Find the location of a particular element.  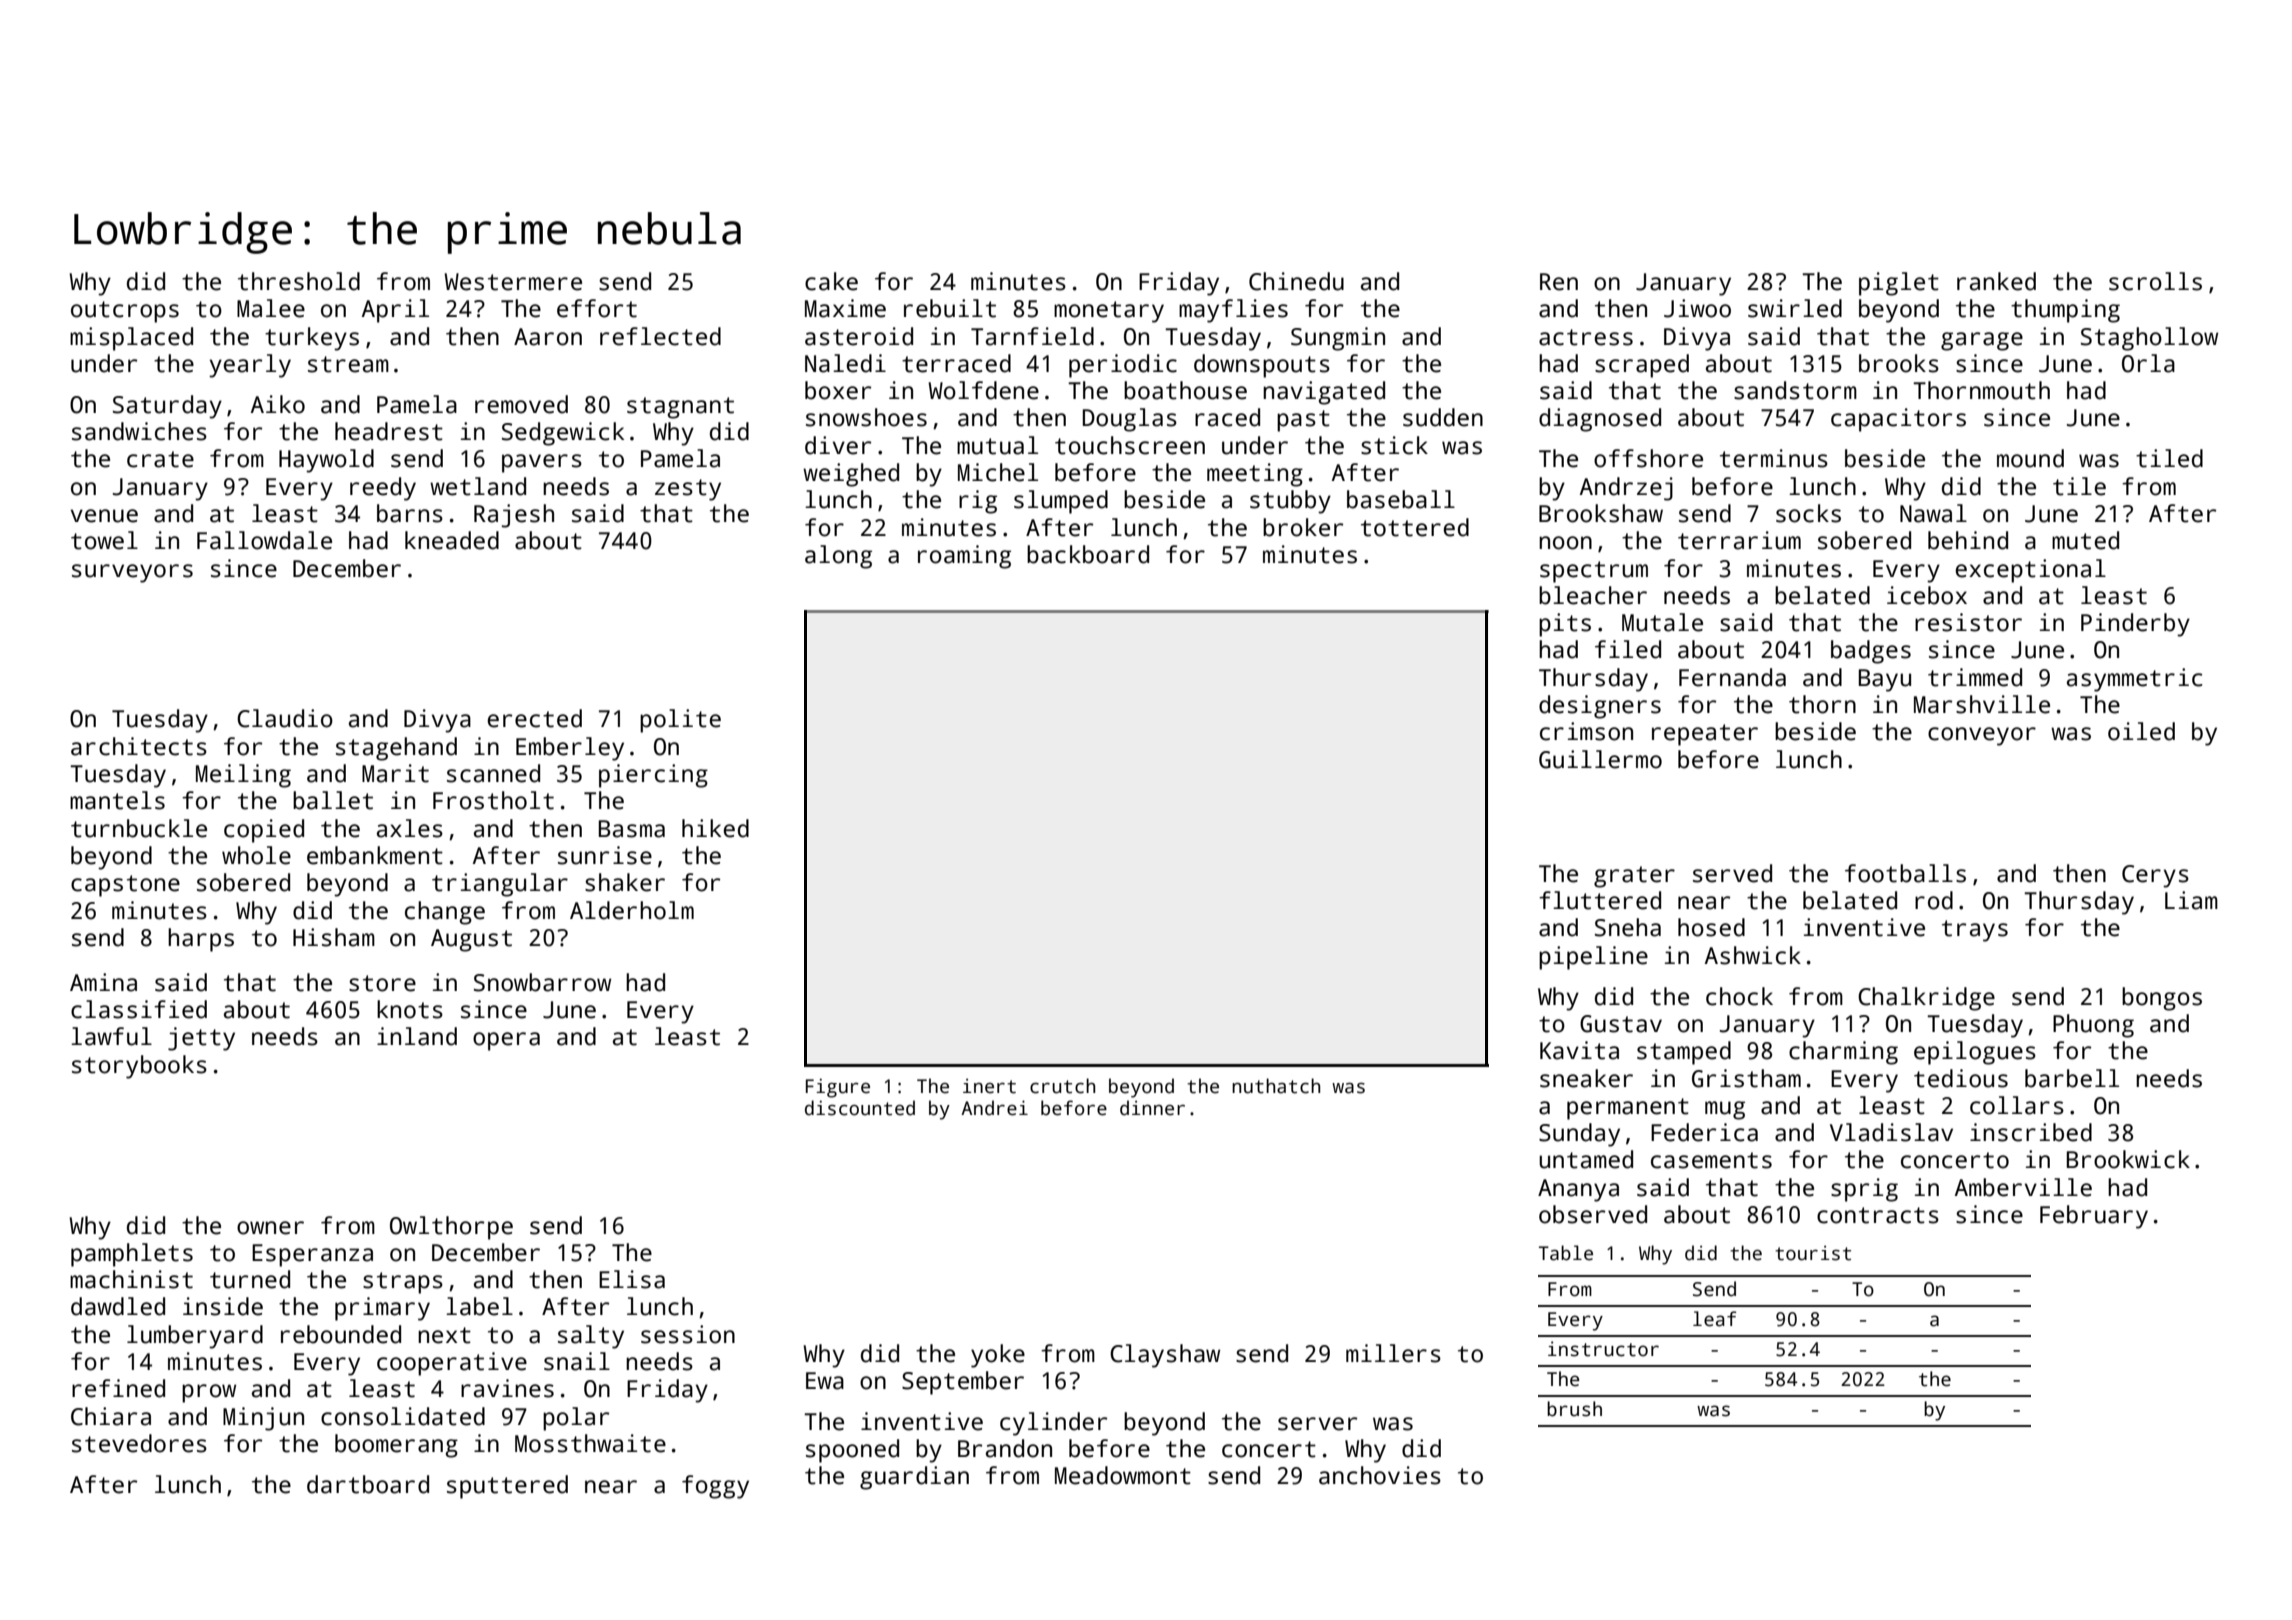

snail is located at coordinates (577, 1361).
